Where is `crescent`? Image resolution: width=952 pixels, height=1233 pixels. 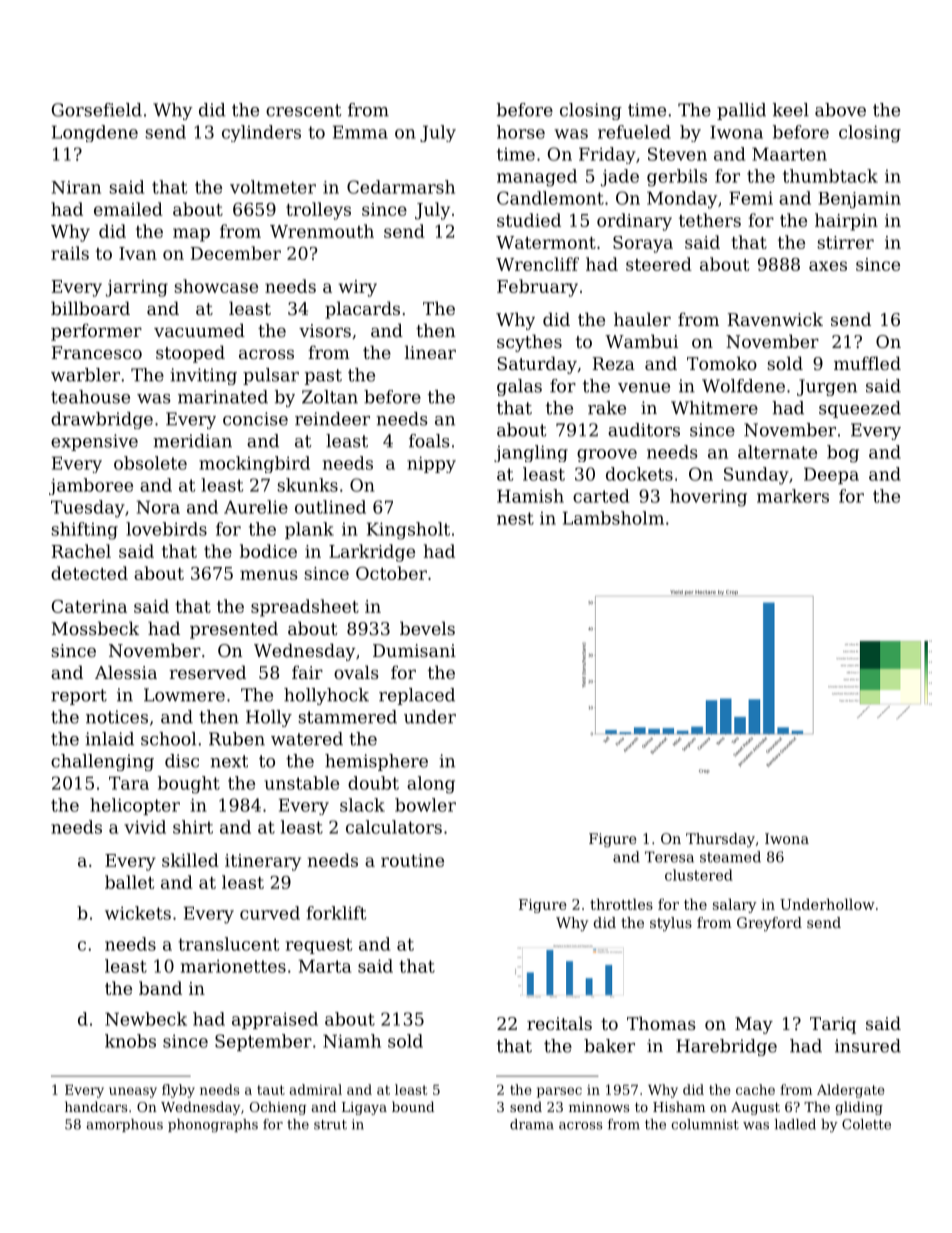 crescent is located at coordinates (304, 110).
